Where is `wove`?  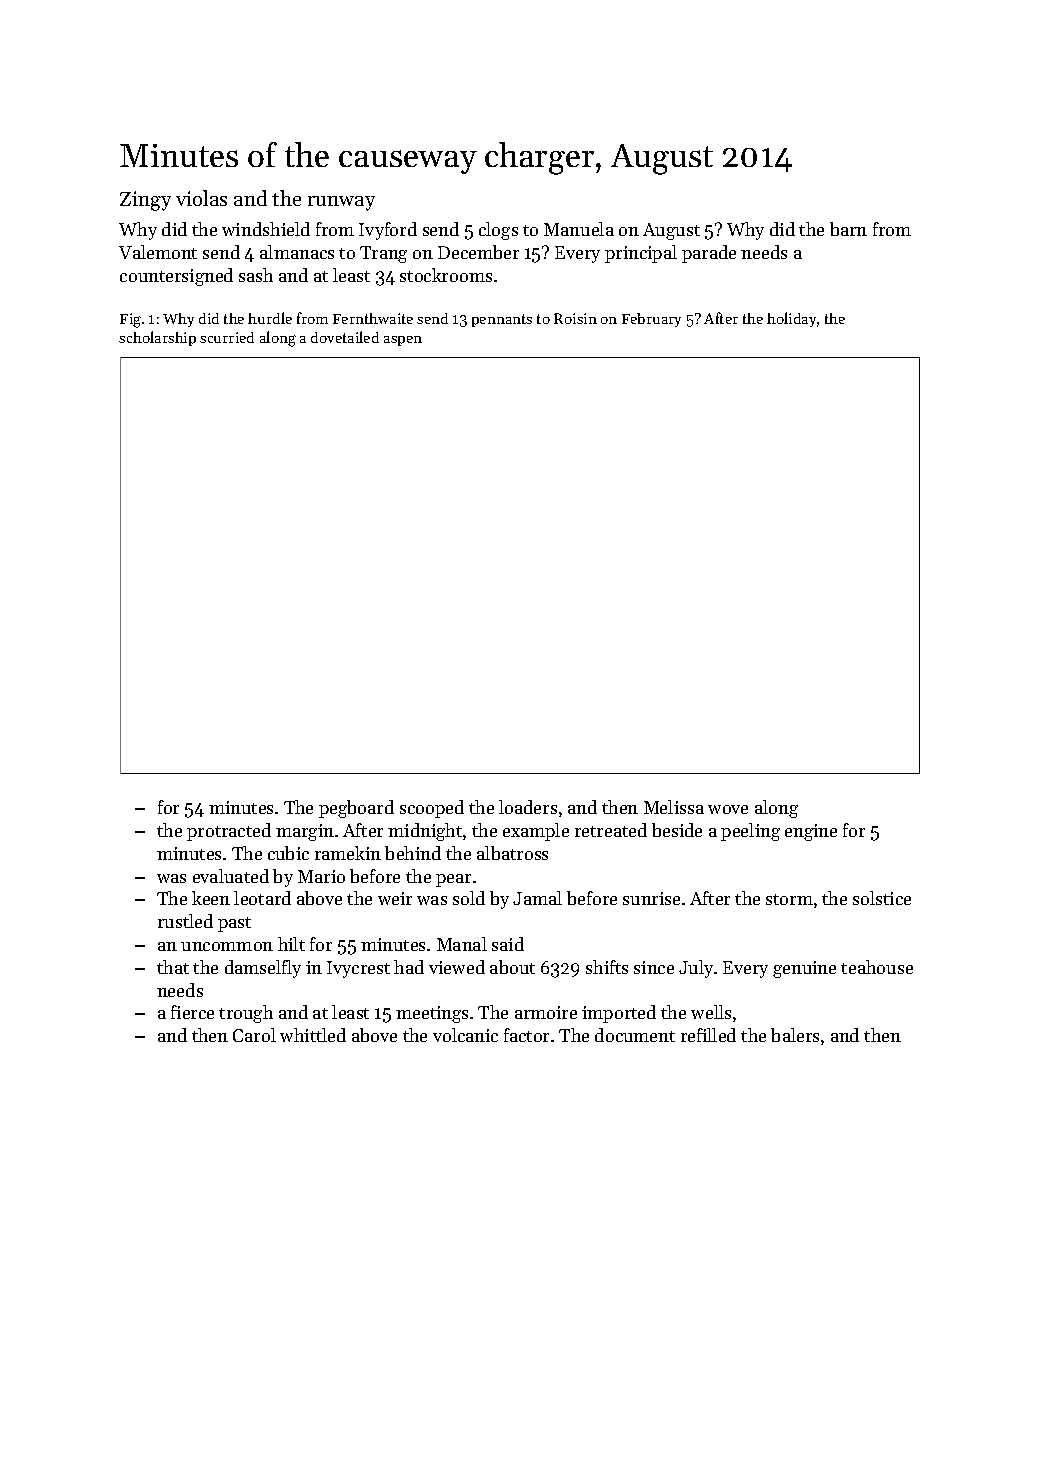 wove is located at coordinates (728, 809).
